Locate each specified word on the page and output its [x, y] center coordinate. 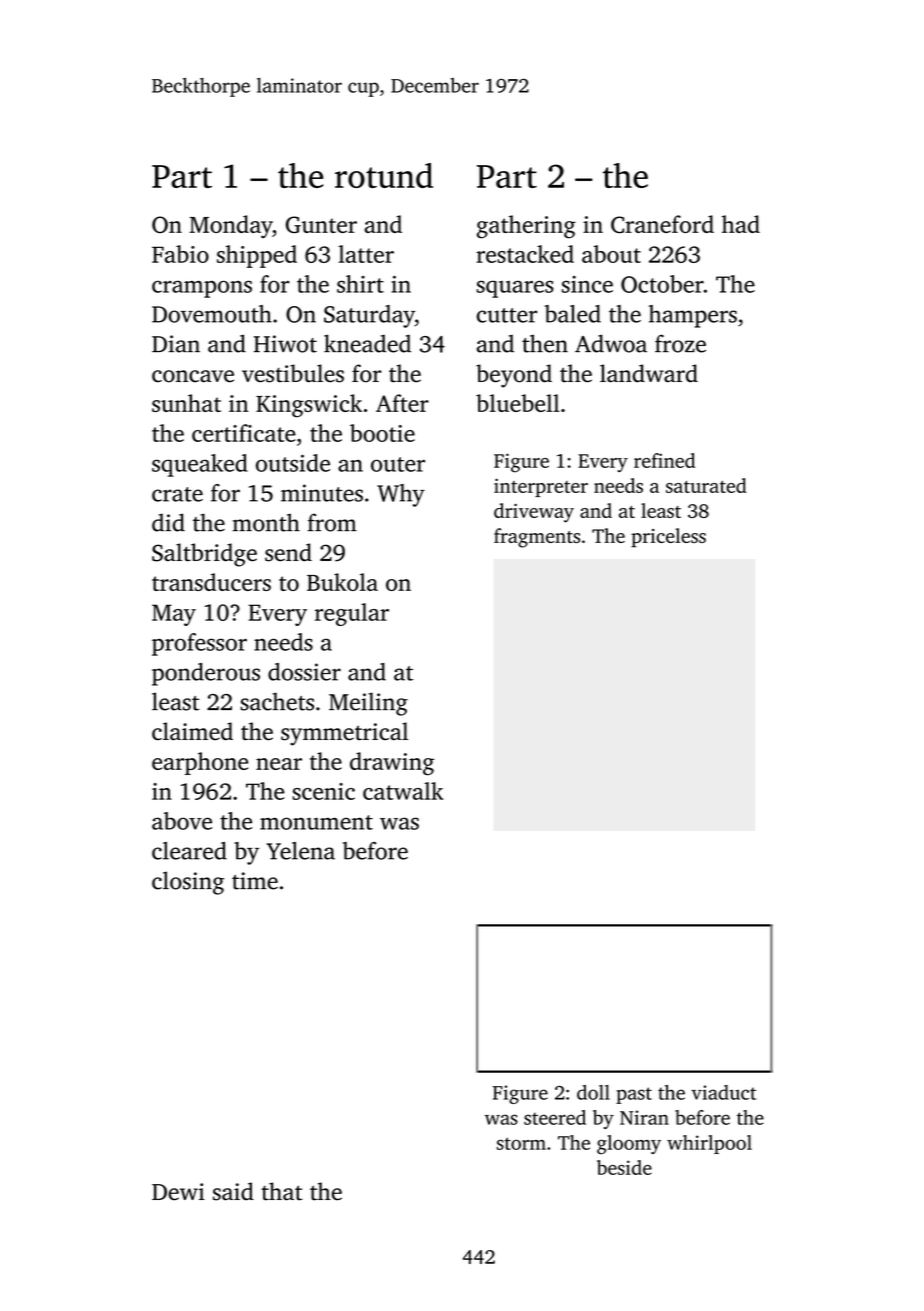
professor [199, 644]
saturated [706, 485]
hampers [693, 316]
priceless [668, 538]
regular [352, 614]
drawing [392, 764]
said [233, 1191]
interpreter [541, 487]
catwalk [403, 791]
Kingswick [309, 406]
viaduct [723, 1092]
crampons [202, 289]
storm [521, 1143]
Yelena [300, 851]
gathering [526, 227]
